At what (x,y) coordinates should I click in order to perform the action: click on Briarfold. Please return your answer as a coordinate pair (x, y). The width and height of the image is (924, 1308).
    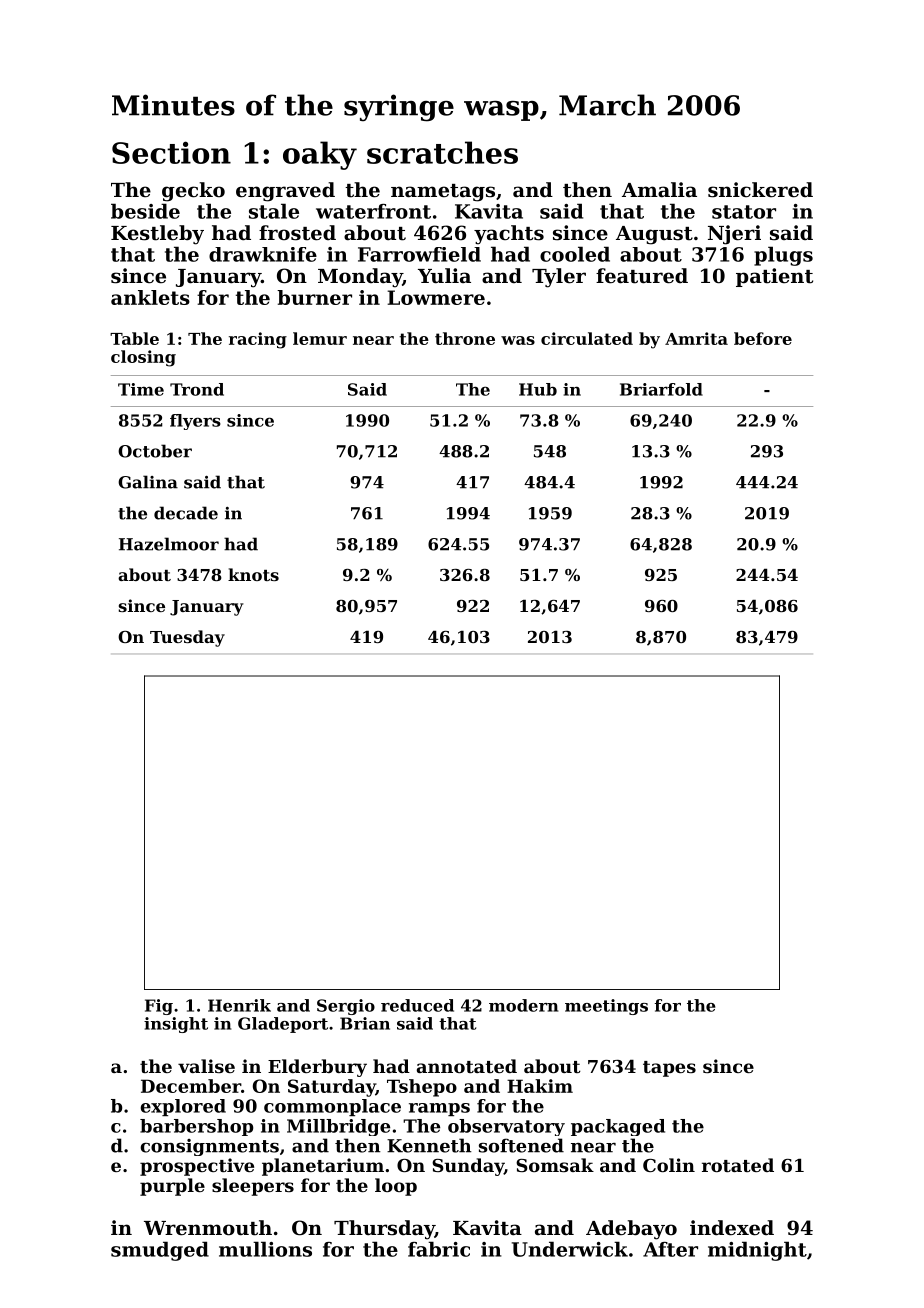
    Looking at the image, I should click on (661, 389).
